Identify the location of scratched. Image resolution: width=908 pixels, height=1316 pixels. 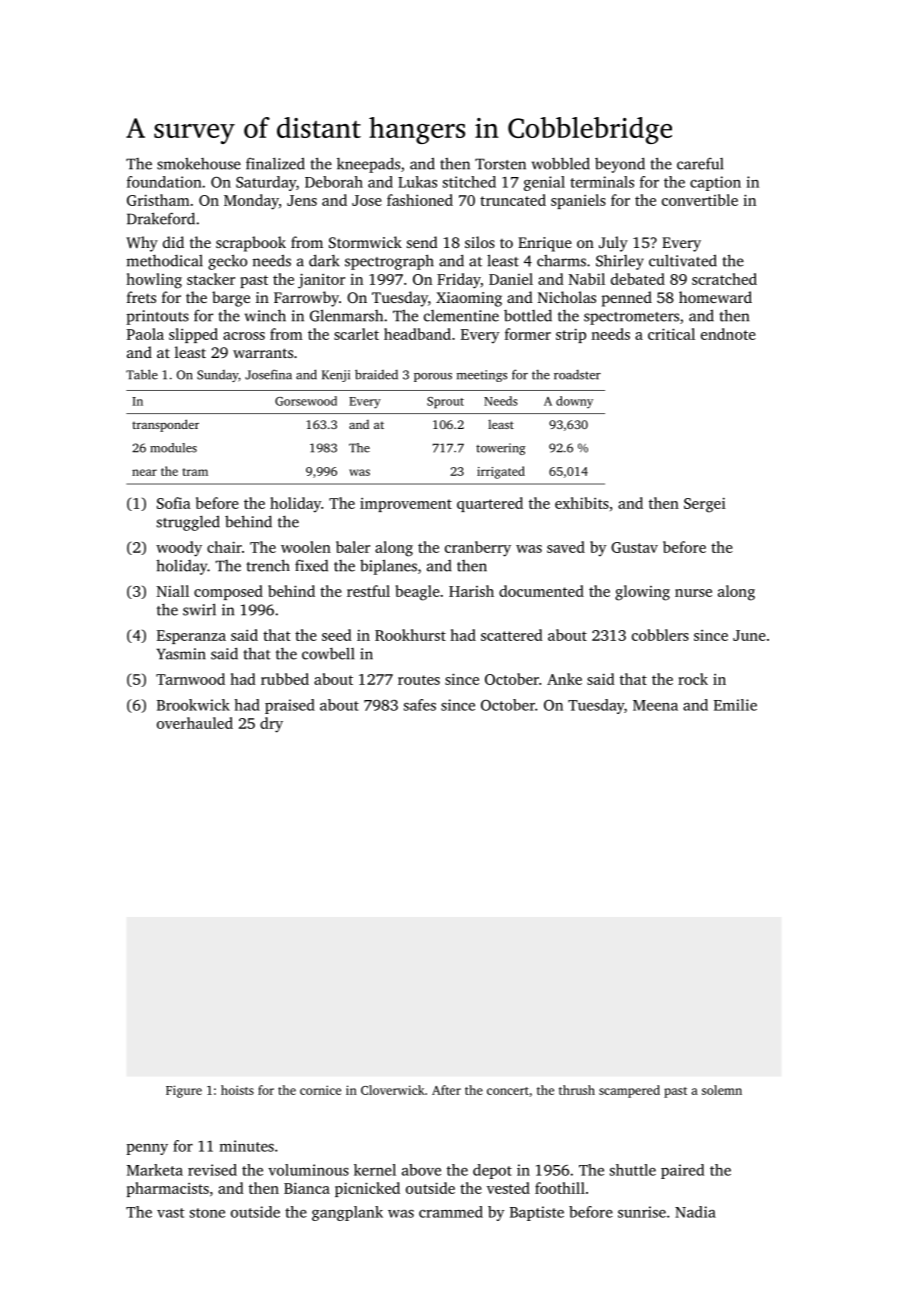
(724, 279).
